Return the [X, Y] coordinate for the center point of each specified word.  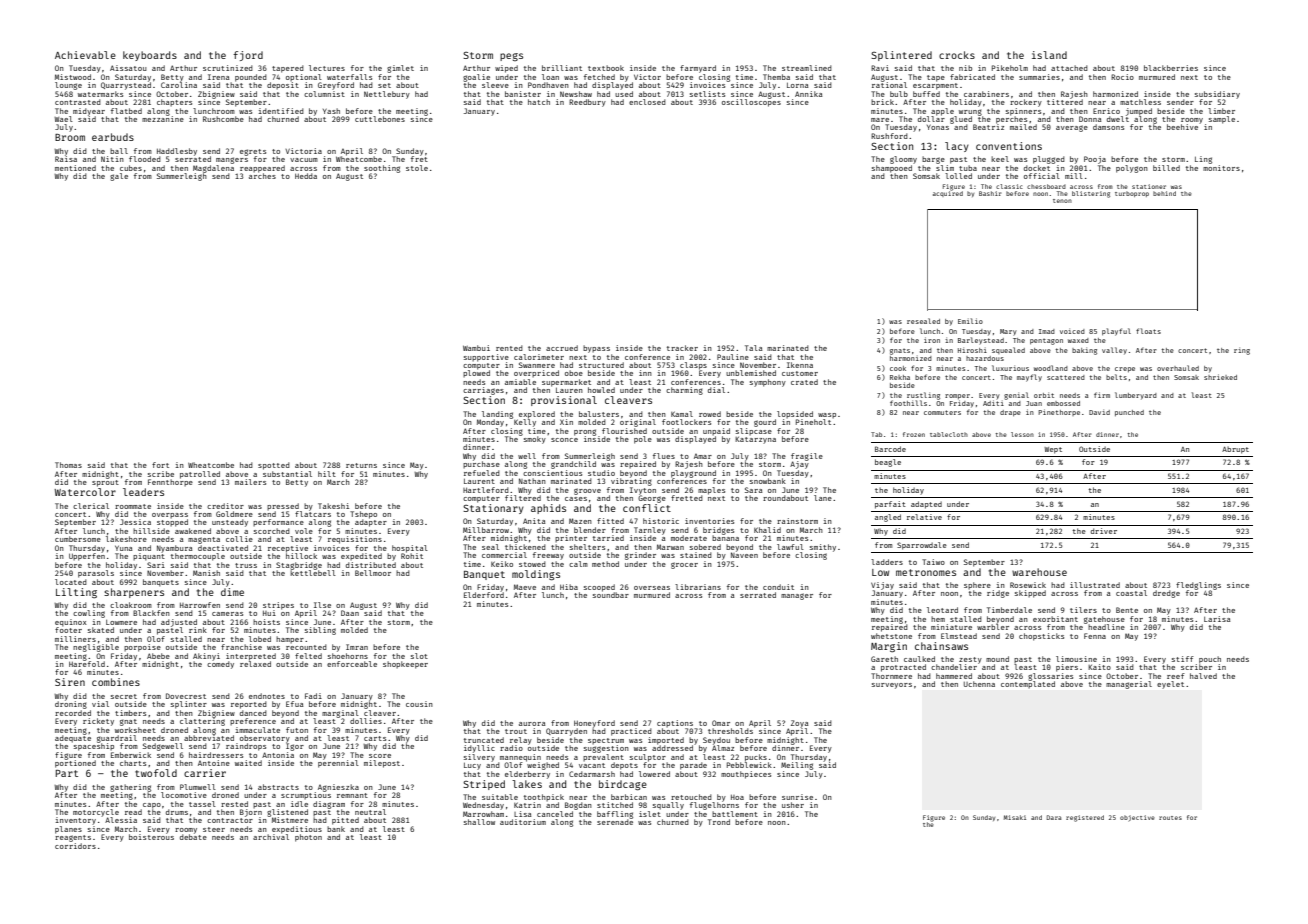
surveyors [892, 686]
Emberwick [131, 755]
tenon [1062, 201]
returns [361, 465]
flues [664, 456]
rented [509, 348]
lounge [68, 86]
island [1049, 55]
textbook [606, 68]
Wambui [476, 348]
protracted [903, 668]
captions [675, 723]
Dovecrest [186, 696]
